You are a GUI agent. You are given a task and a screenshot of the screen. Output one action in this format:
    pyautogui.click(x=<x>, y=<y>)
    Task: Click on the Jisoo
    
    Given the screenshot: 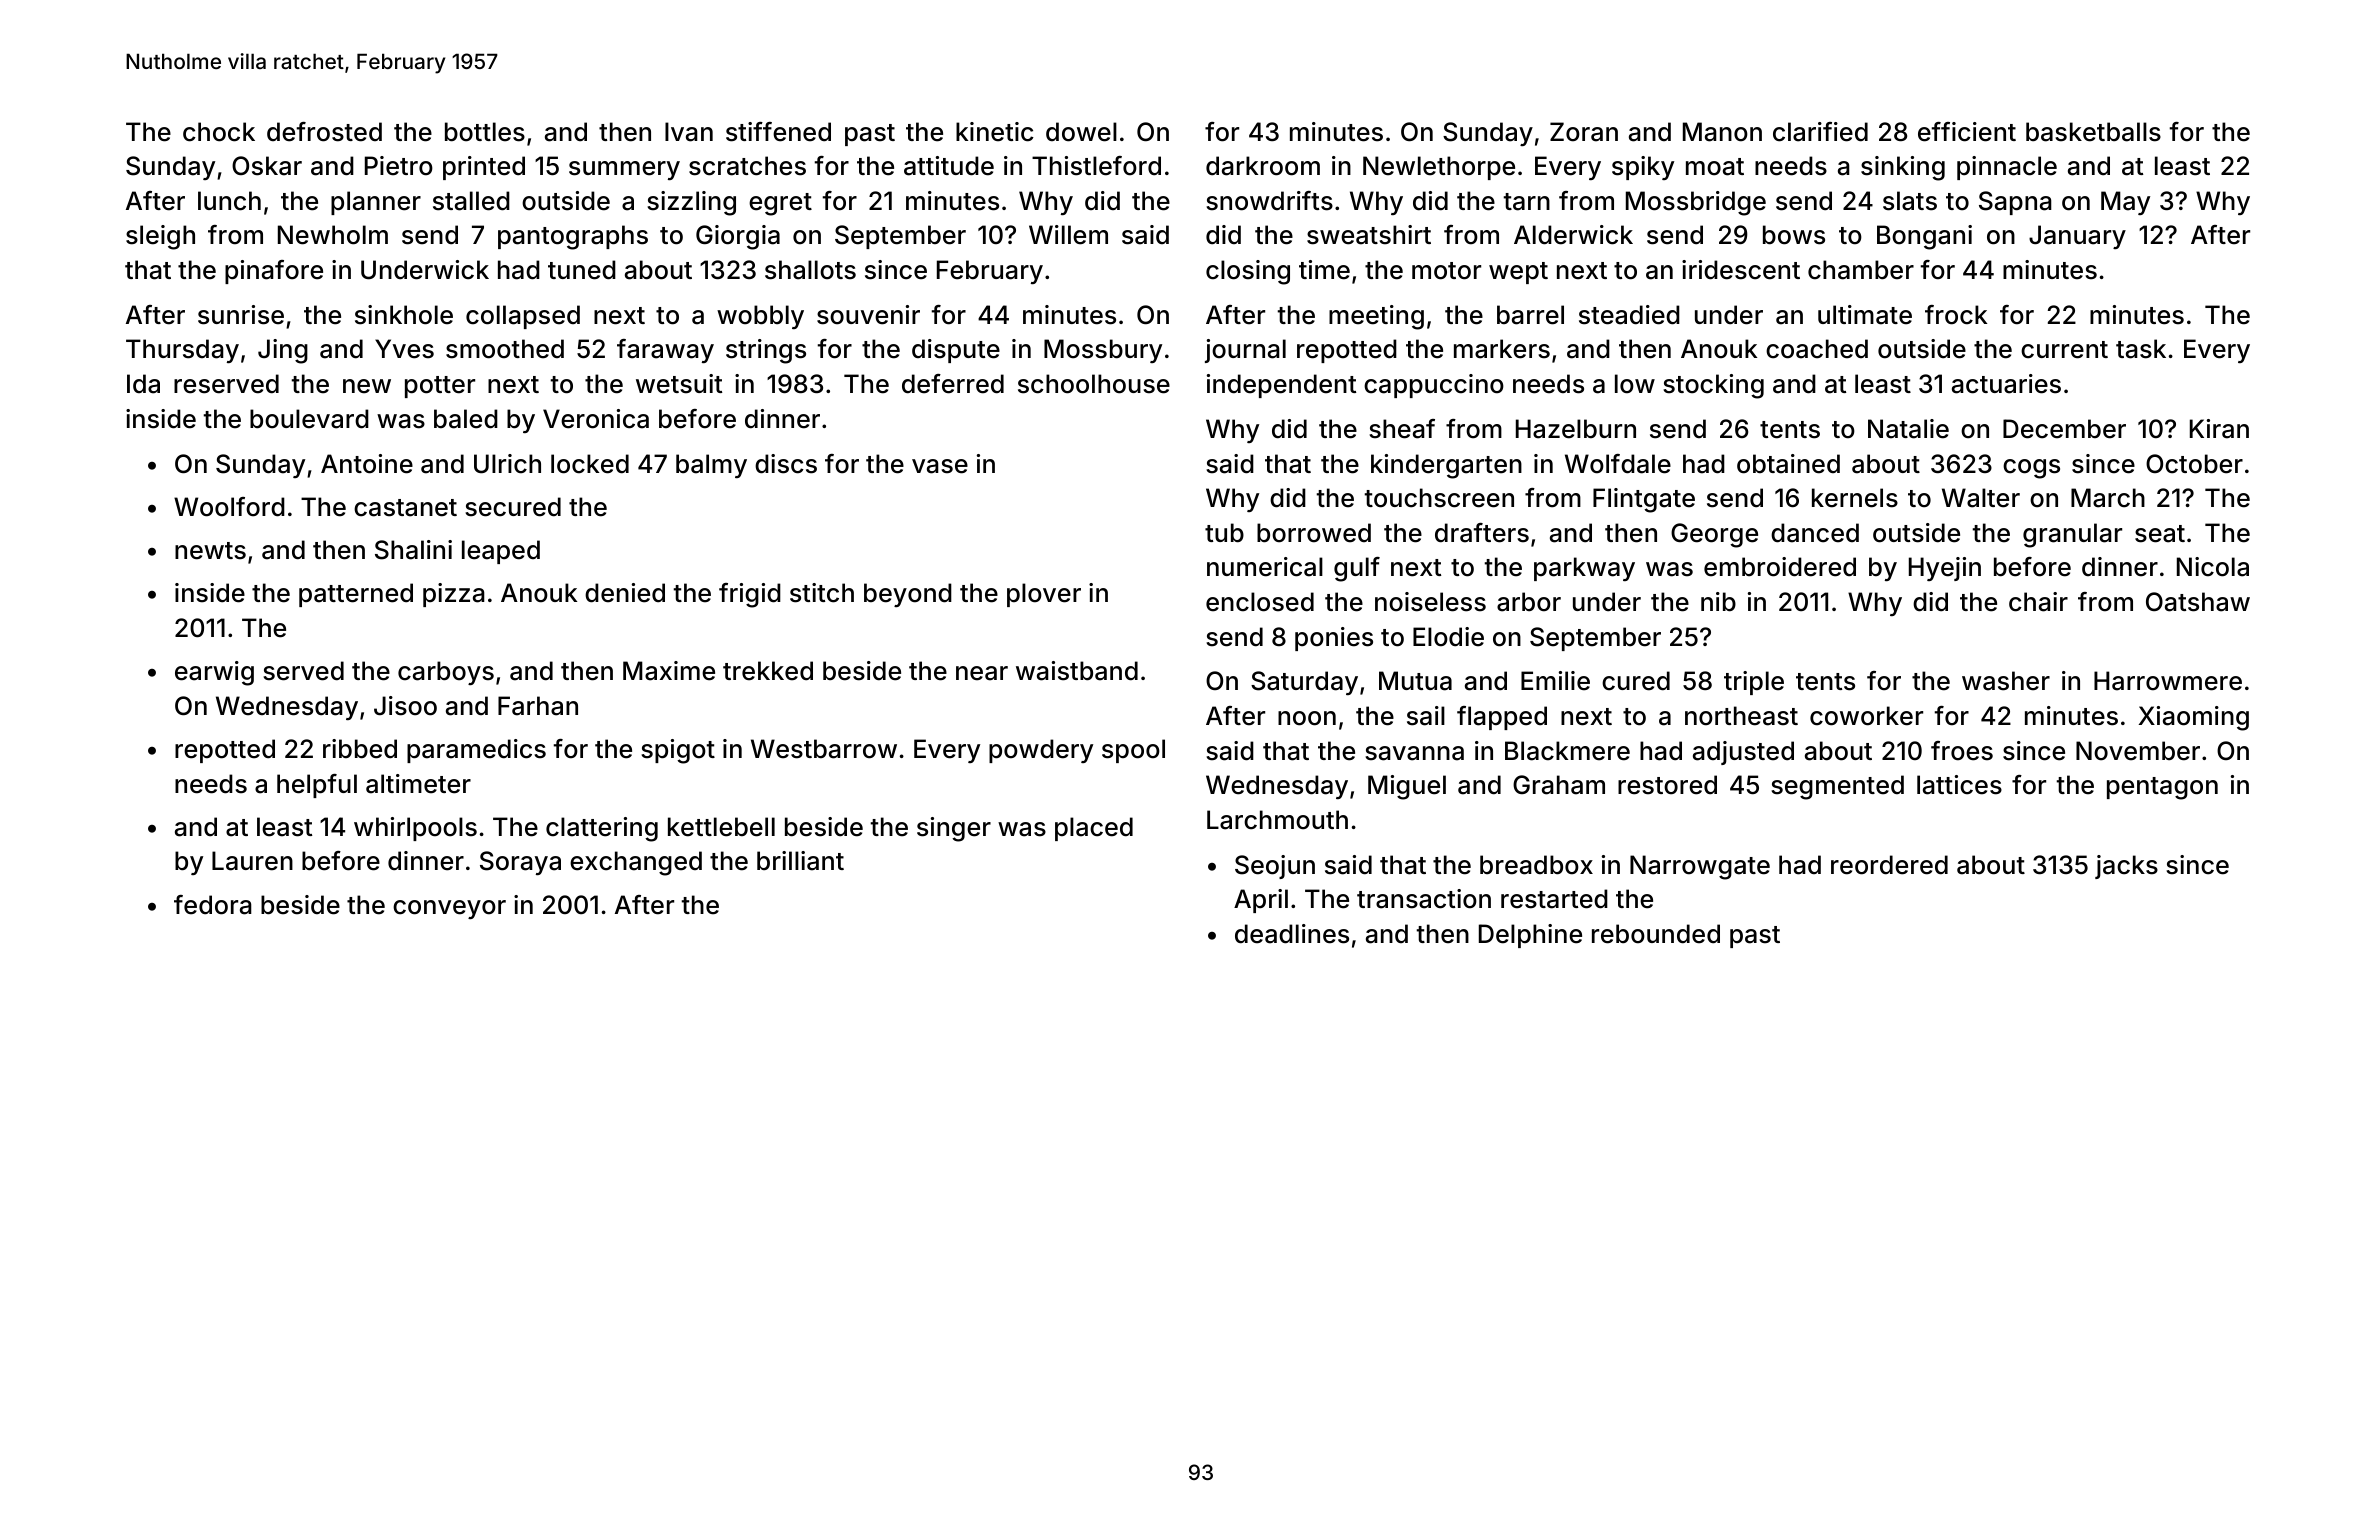 What is the action you would take?
    pyautogui.click(x=405, y=706)
